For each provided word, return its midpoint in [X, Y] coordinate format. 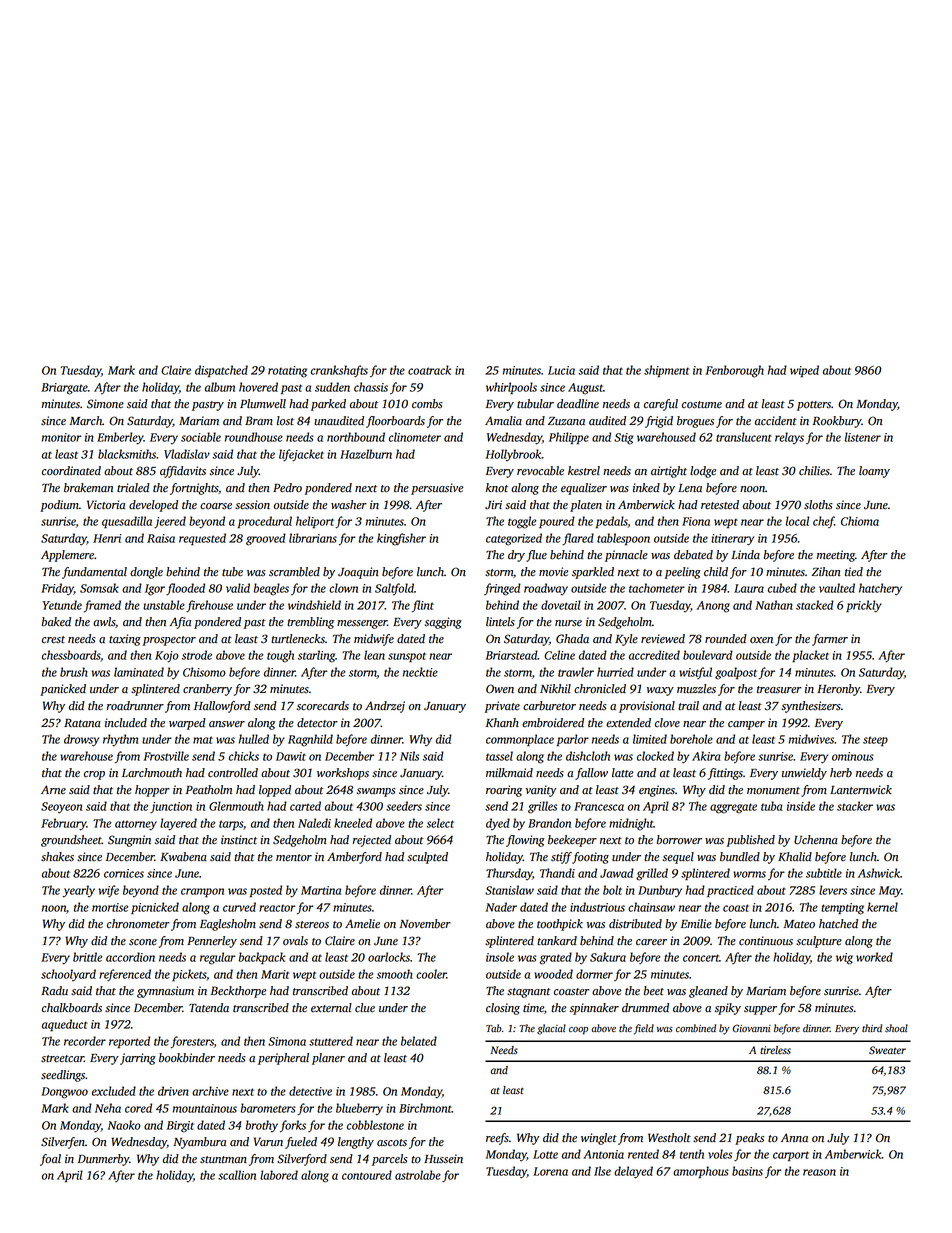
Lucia [561, 370]
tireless [775, 1050]
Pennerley [212, 942]
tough [280, 656]
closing [503, 1009]
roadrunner [135, 706]
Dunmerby [103, 1160]
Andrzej [385, 707]
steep [875, 741]
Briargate [64, 389]
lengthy [356, 1143]
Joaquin [358, 573]
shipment [667, 371]
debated [693, 555]
